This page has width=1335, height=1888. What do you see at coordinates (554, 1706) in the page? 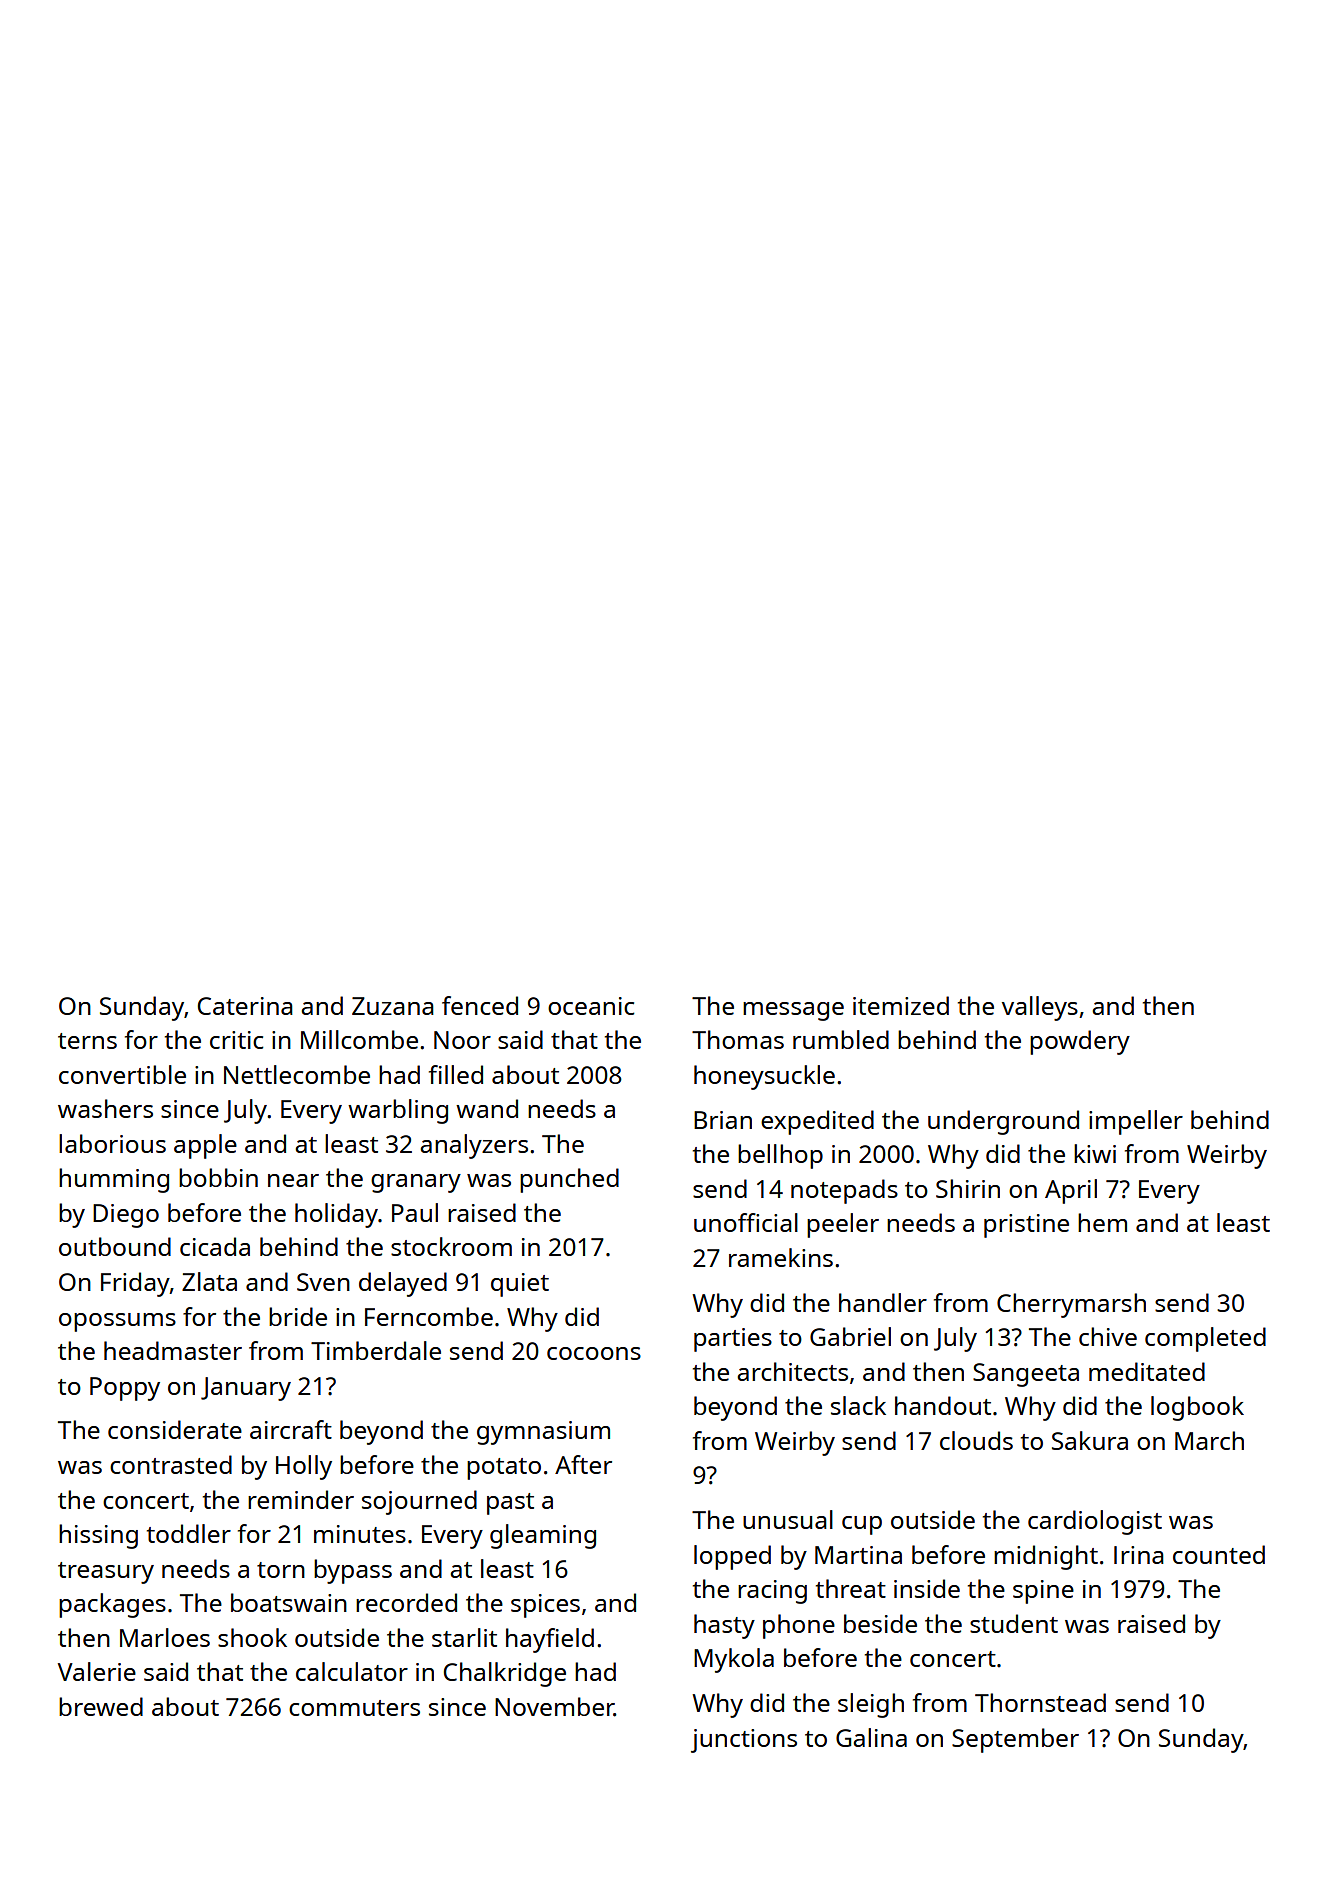
I see `November` at bounding box center [554, 1706].
